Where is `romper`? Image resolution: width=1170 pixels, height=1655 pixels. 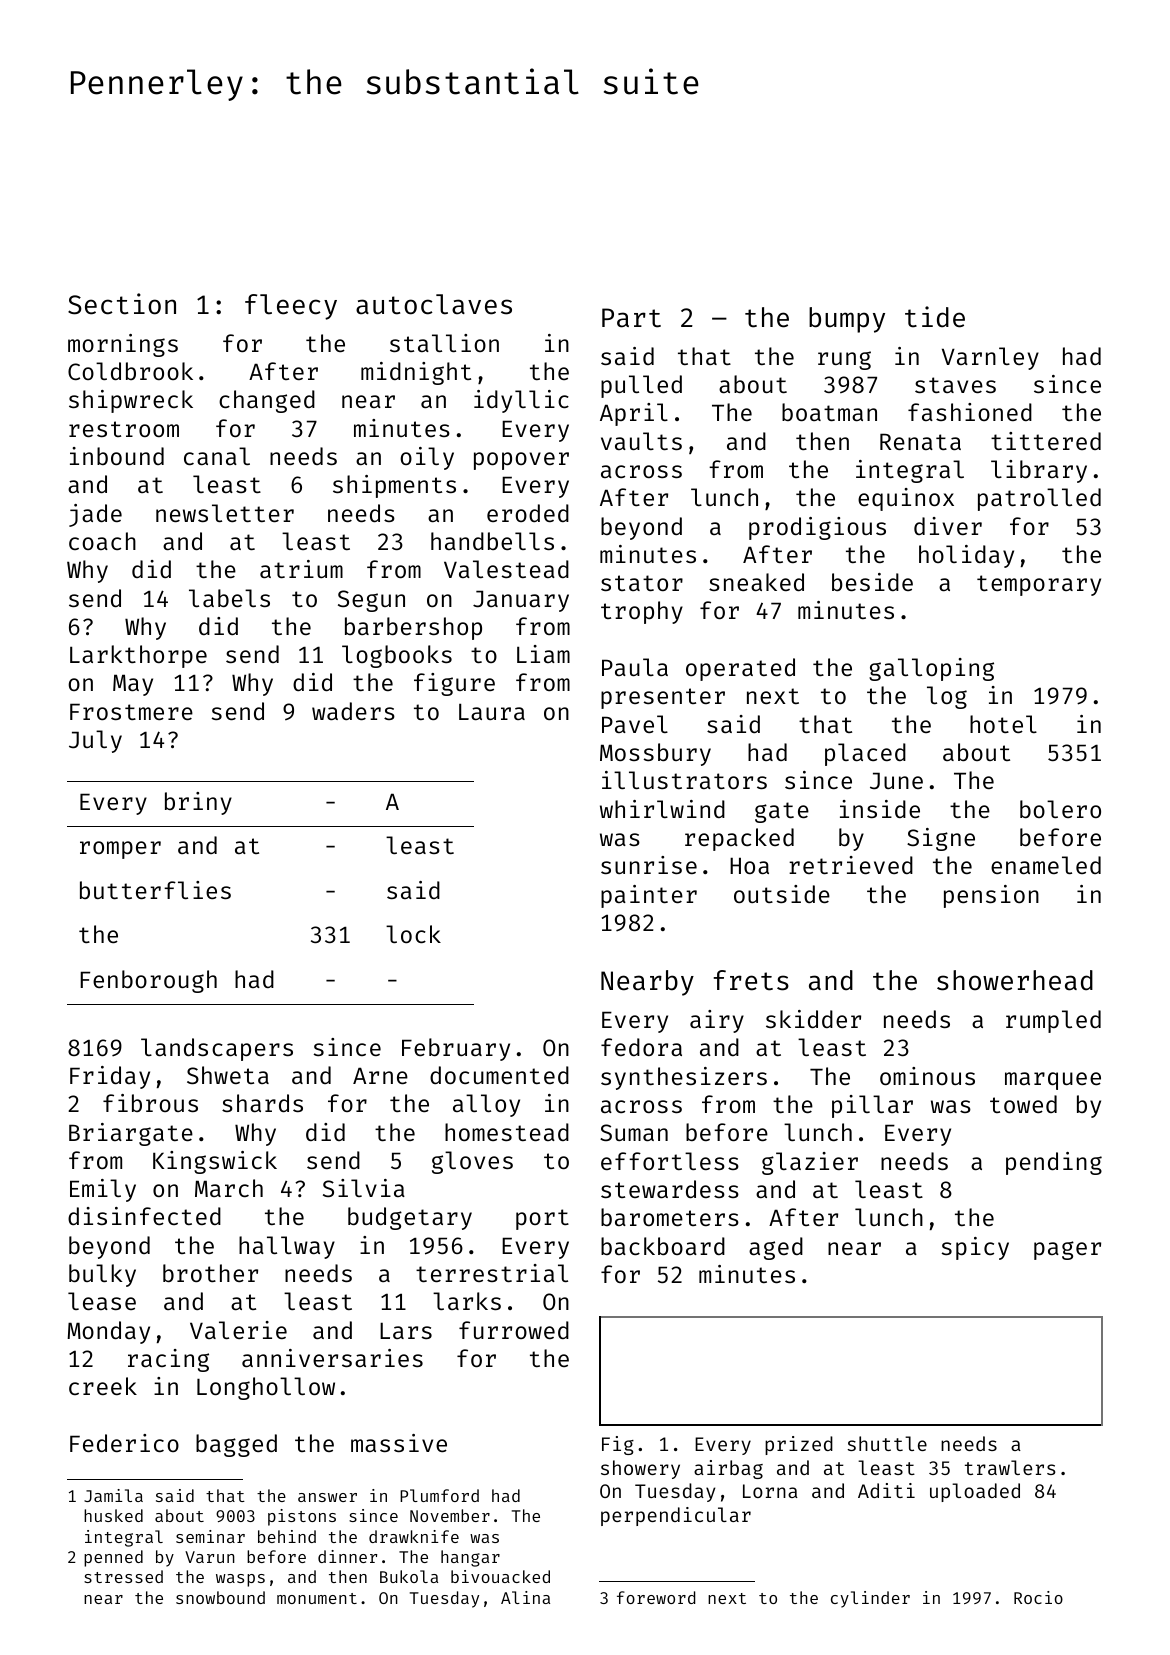
romper is located at coordinates (120, 850).
